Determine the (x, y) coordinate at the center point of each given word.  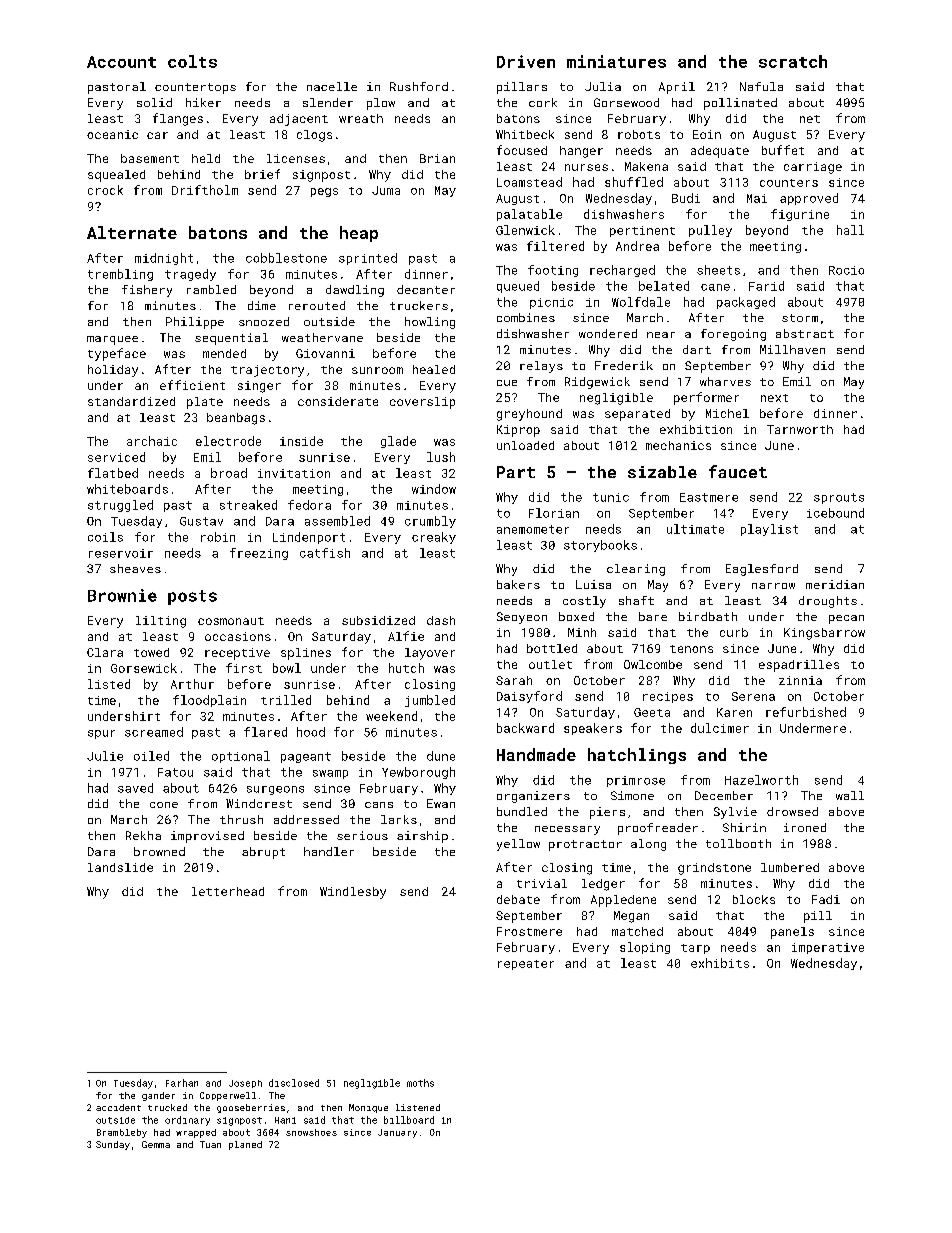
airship (422, 837)
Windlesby (353, 893)
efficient (192, 385)
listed (109, 684)
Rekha (143, 835)
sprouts (839, 498)
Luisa (593, 584)
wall (850, 795)
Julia (603, 86)
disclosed (294, 1083)
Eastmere (709, 497)
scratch (793, 61)
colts (192, 61)
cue (507, 383)
